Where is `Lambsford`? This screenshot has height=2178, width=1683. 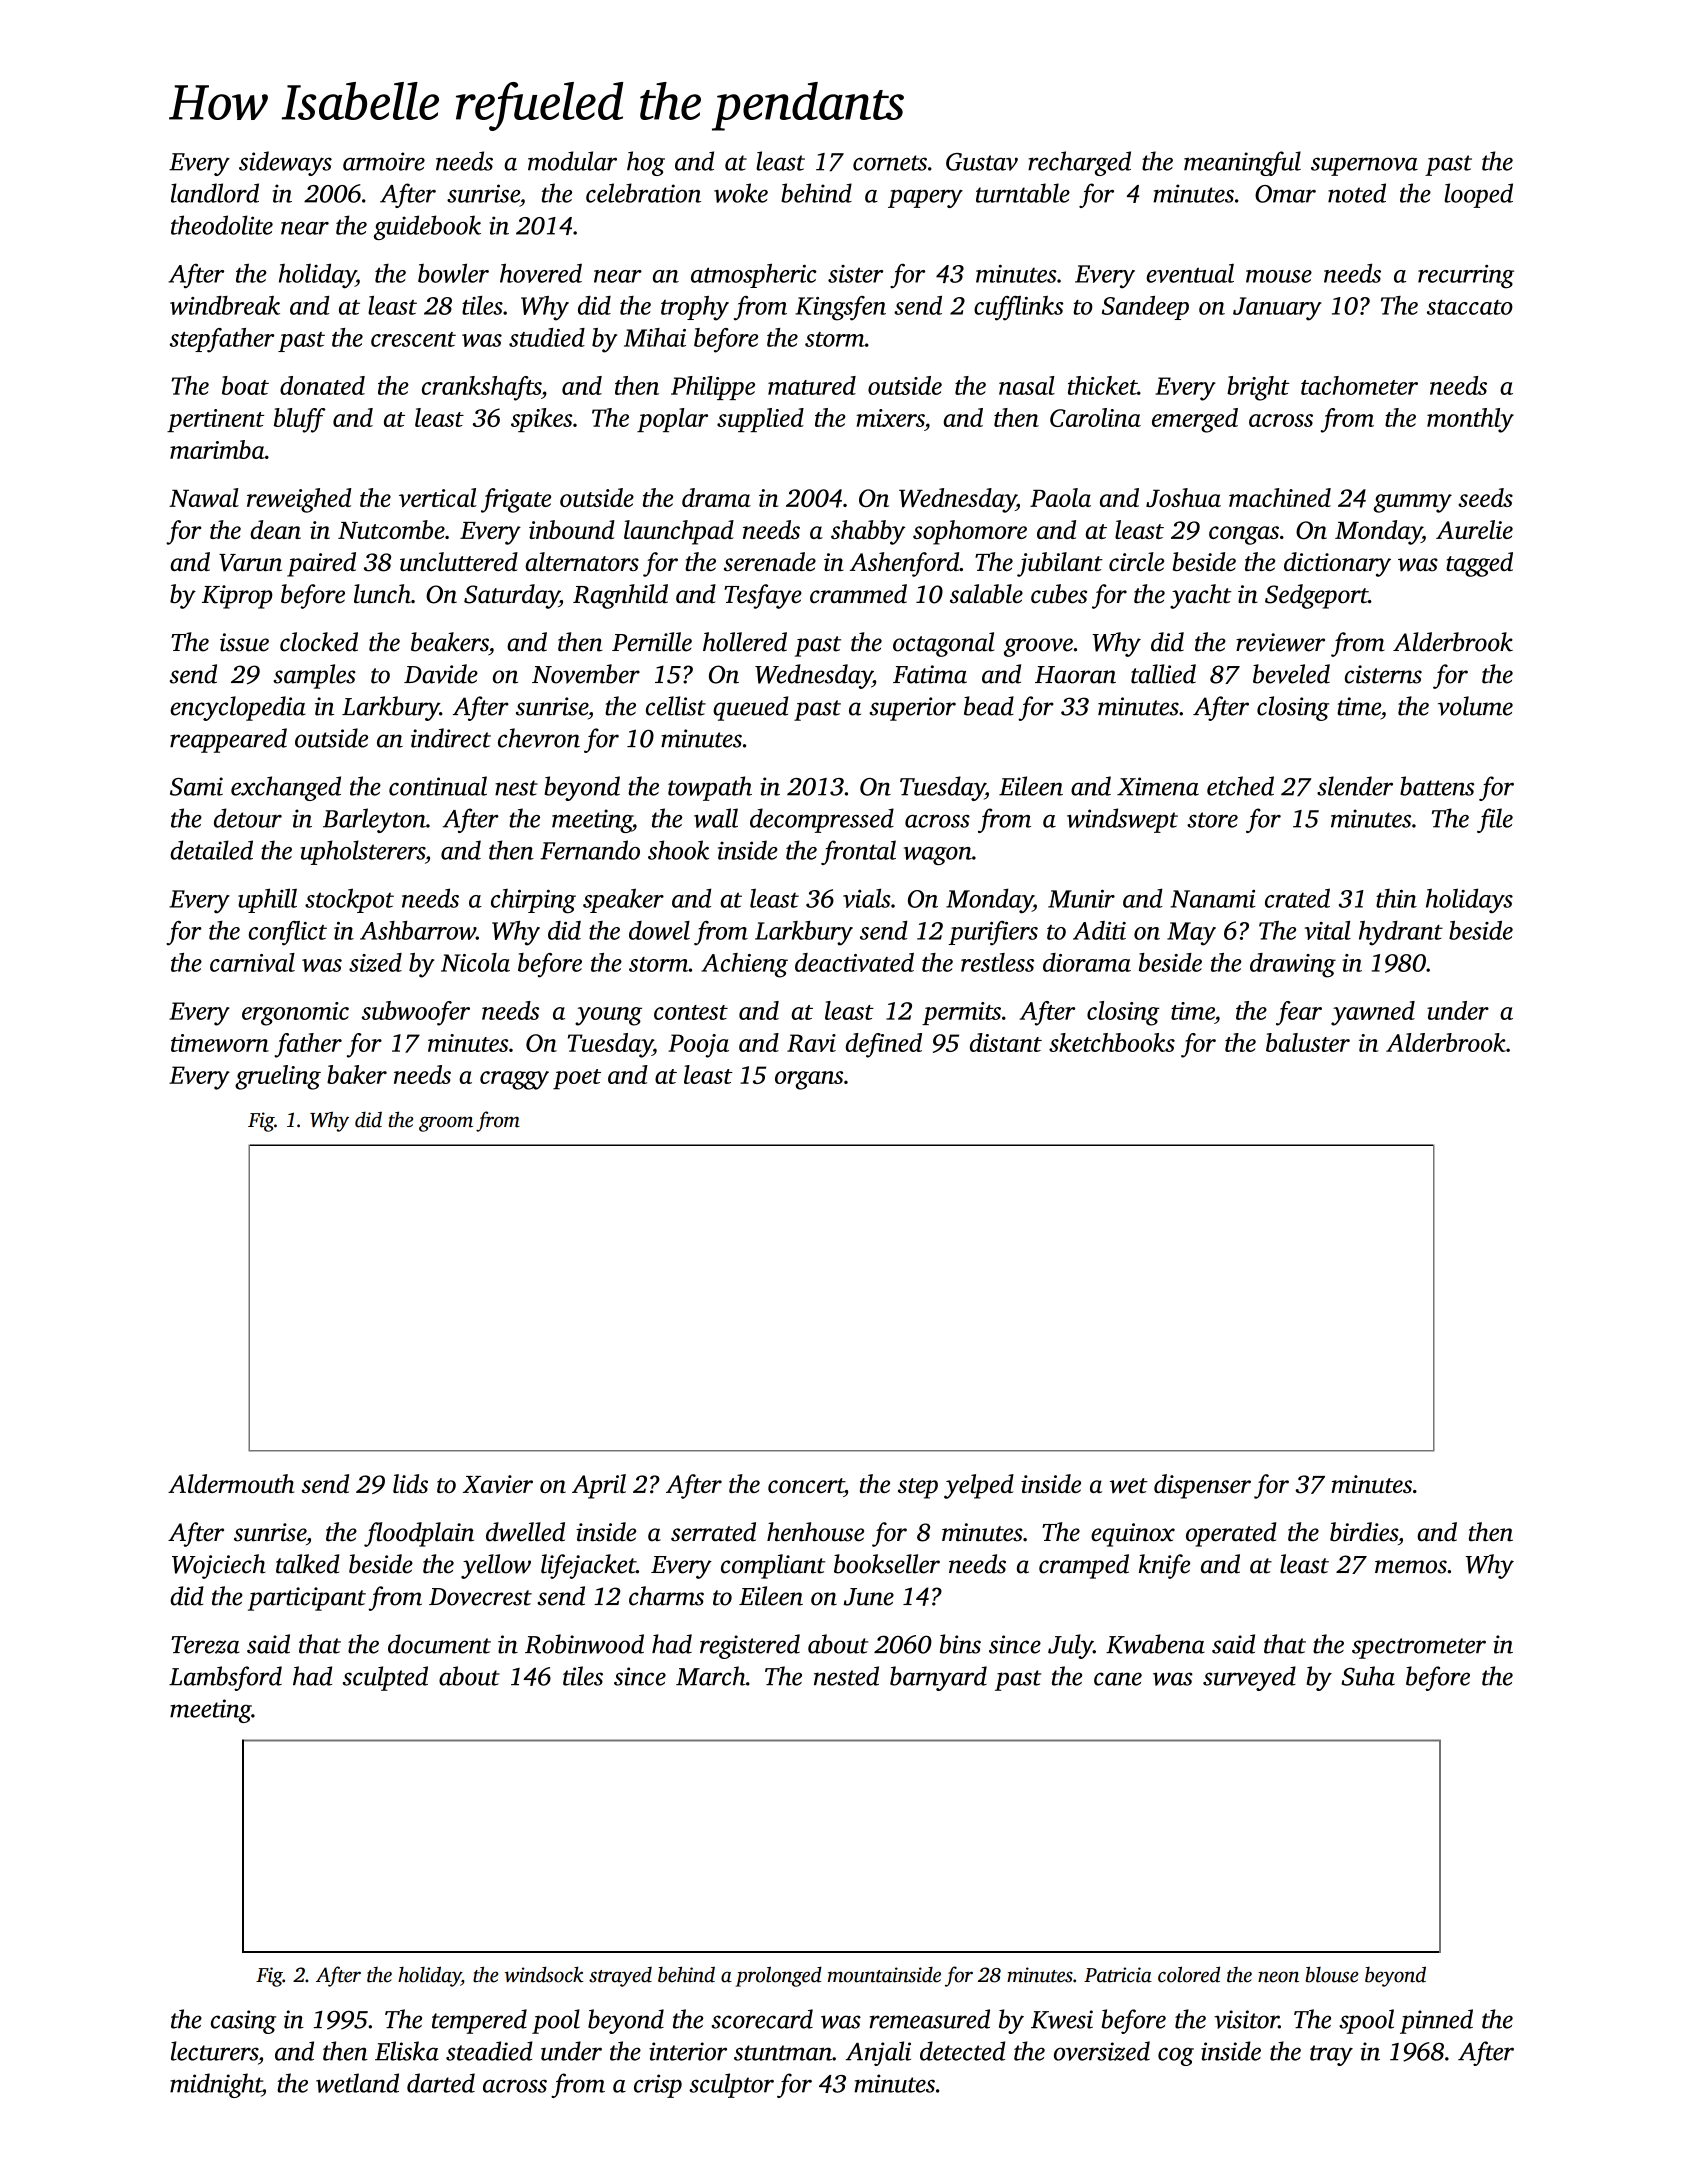
Lambsford is located at coordinates (225, 1678).
